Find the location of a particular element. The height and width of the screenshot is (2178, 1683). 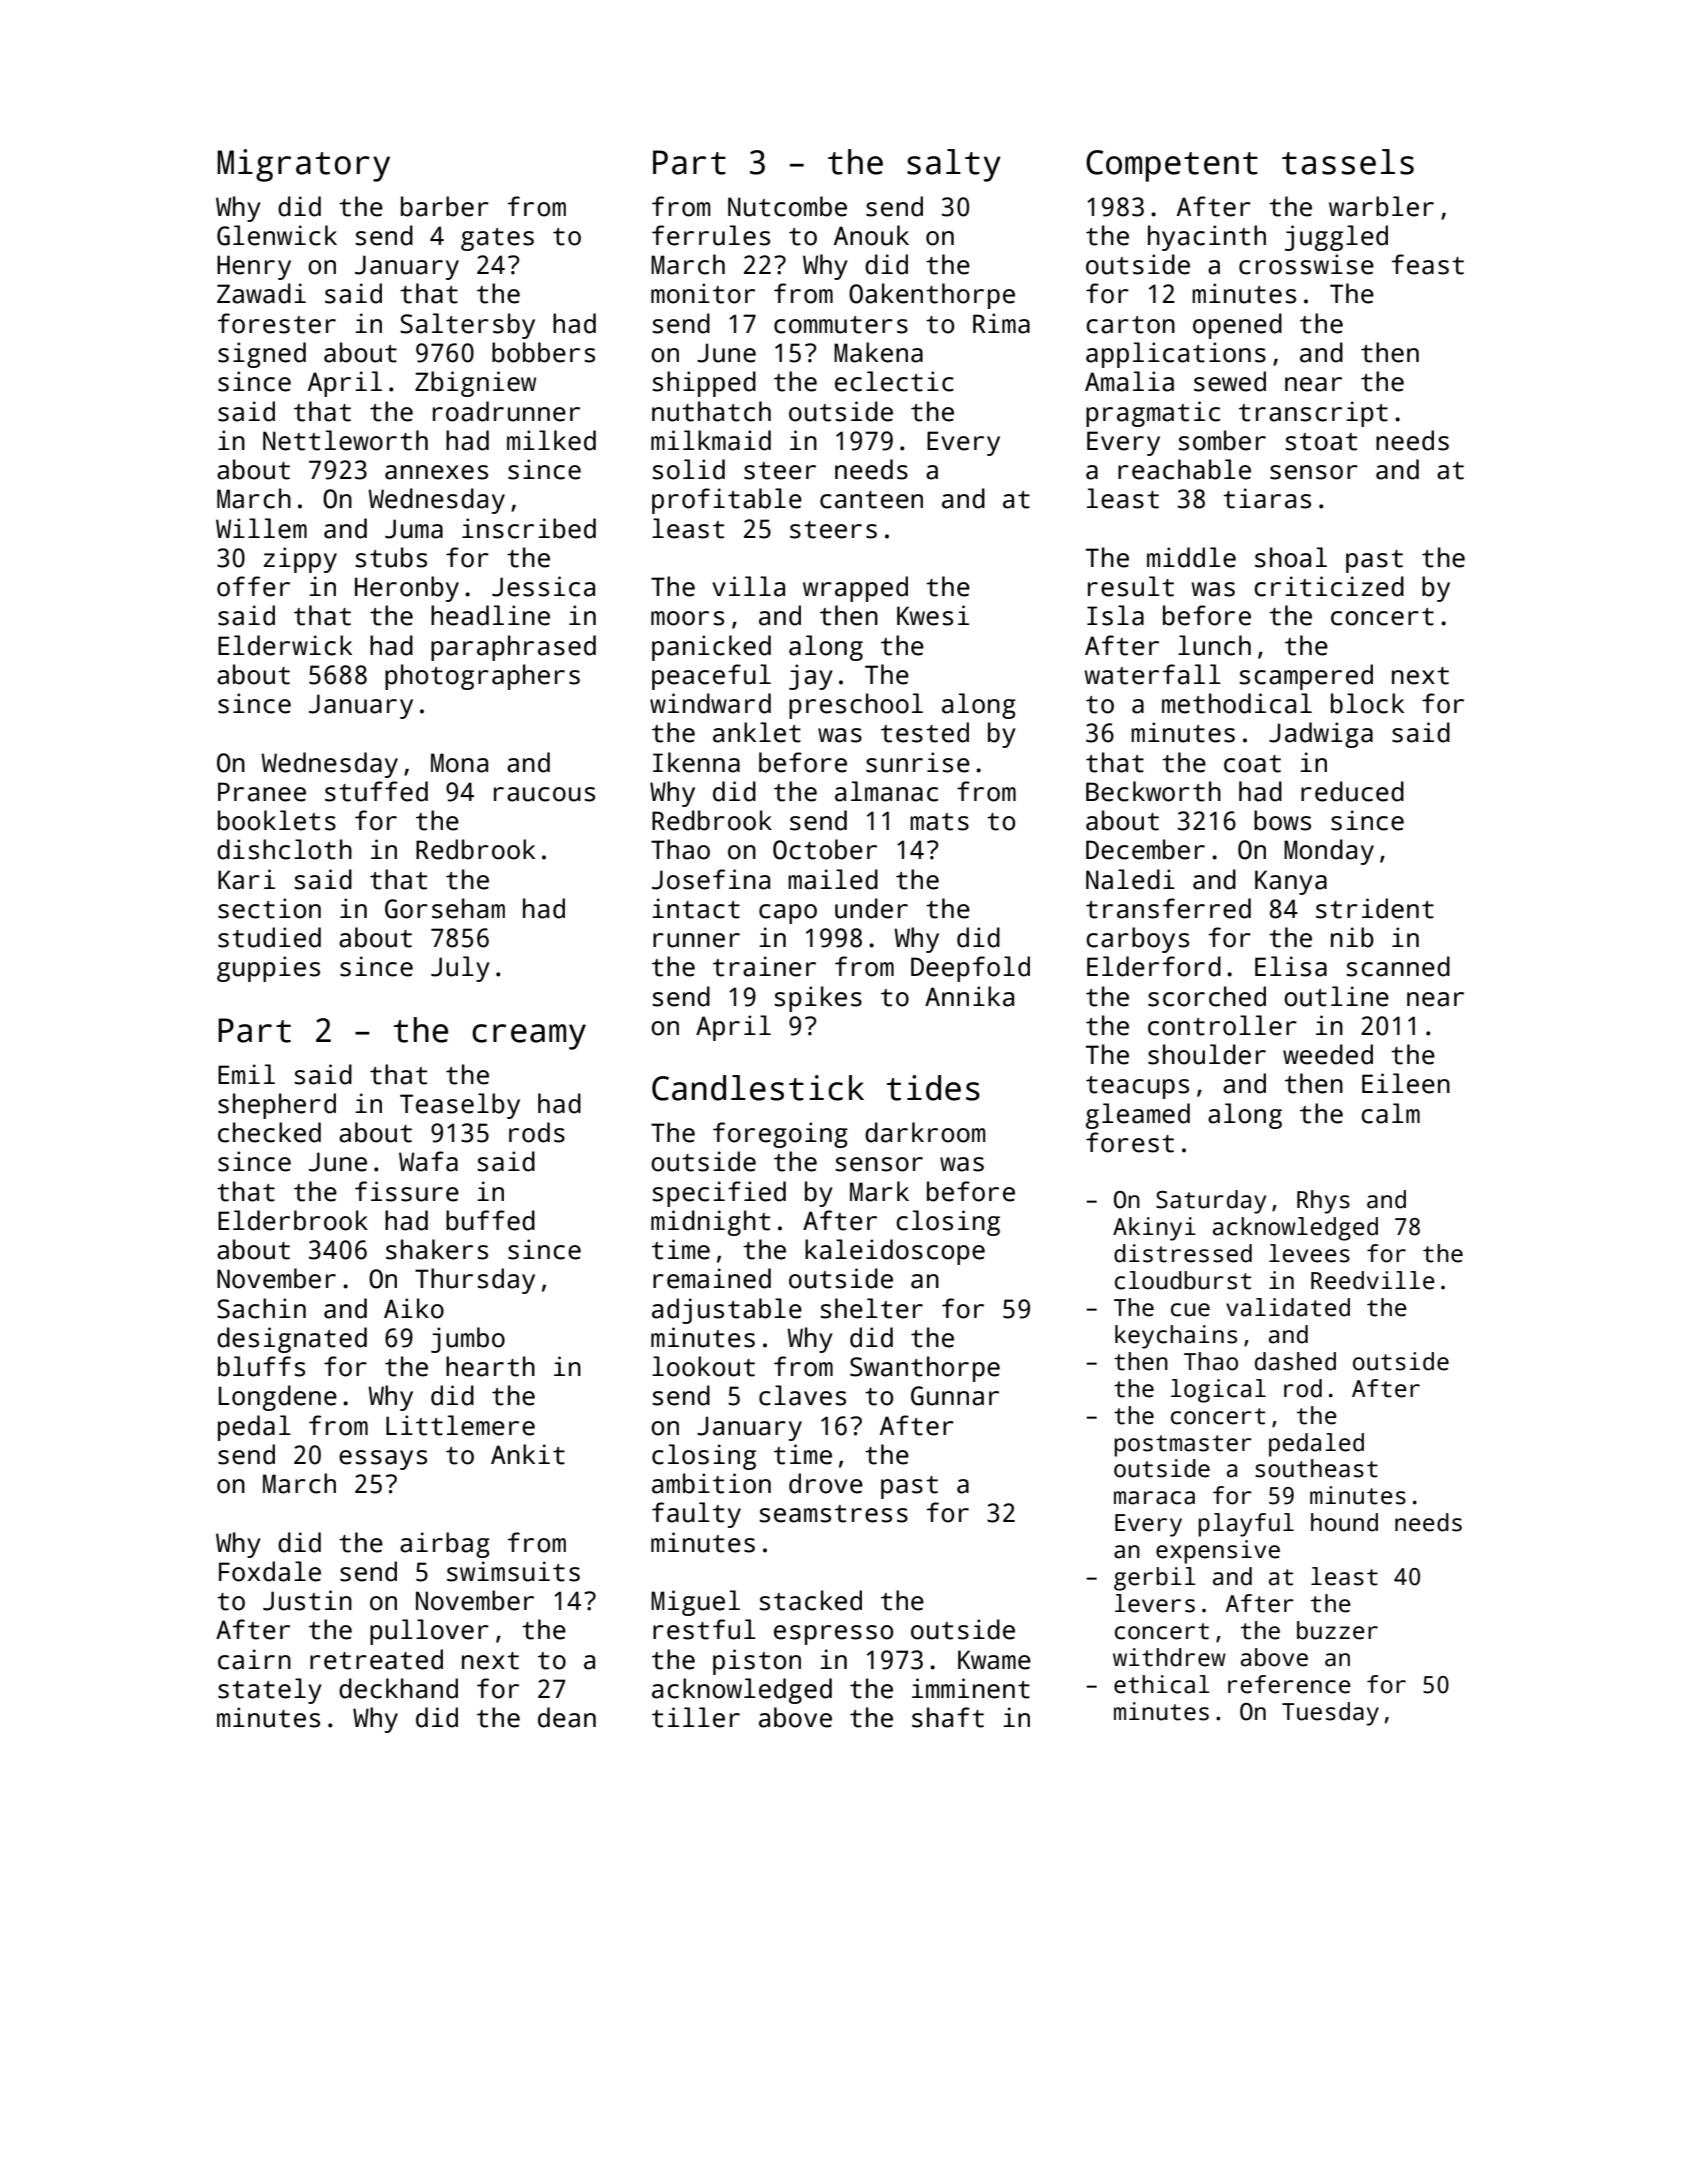

weeded is located at coordinates (1328, 1054).
